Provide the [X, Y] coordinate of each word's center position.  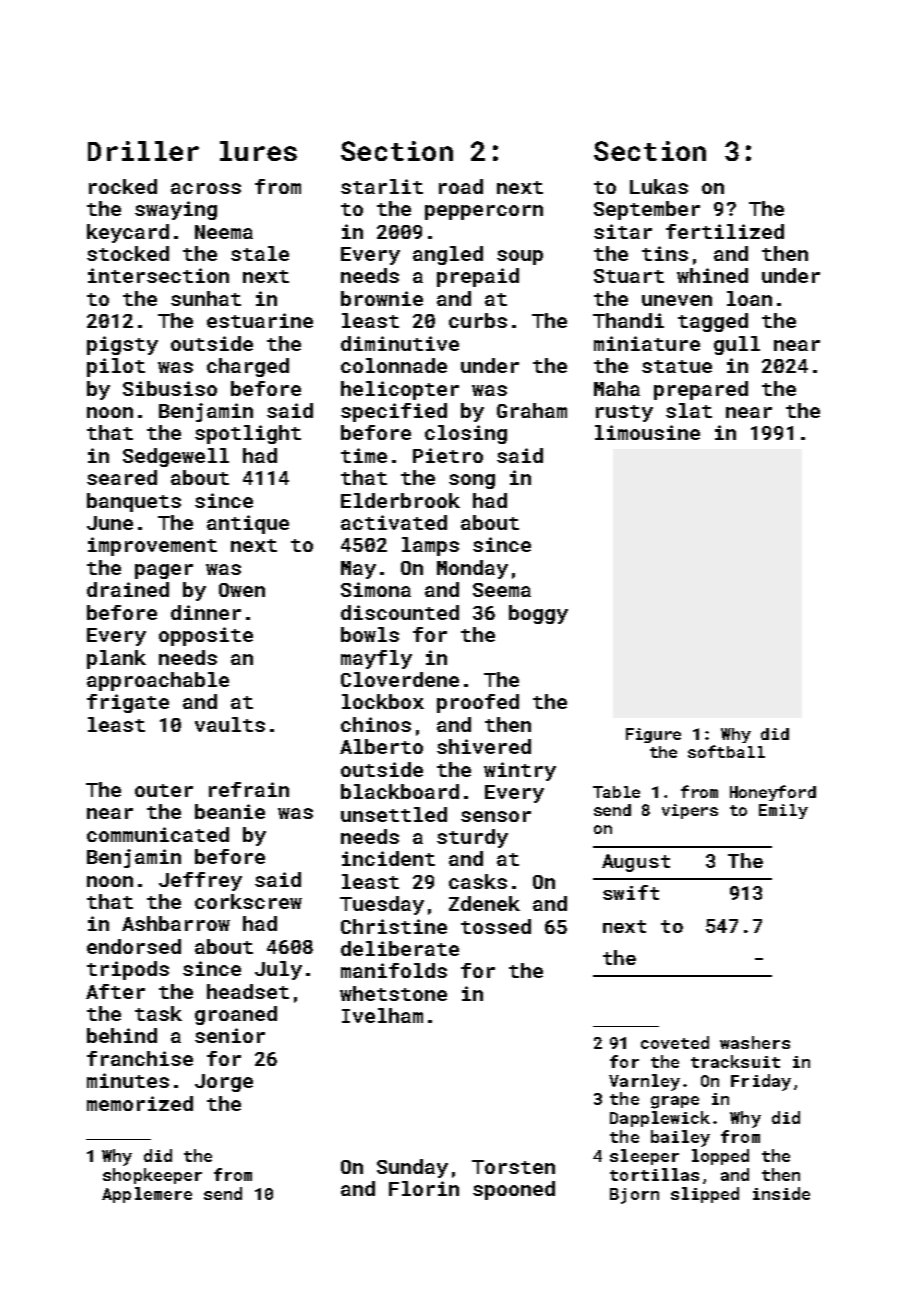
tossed [496, 926]
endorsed [134, 946]
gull [737, 345]
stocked [128, 253]
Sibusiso [170, 388]
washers [755, 1042]
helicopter [400, 390]
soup [520, 257]
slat [689, 410]
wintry [520, 771]
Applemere [147, 1195]
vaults [230, 724]
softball [726, 751]
